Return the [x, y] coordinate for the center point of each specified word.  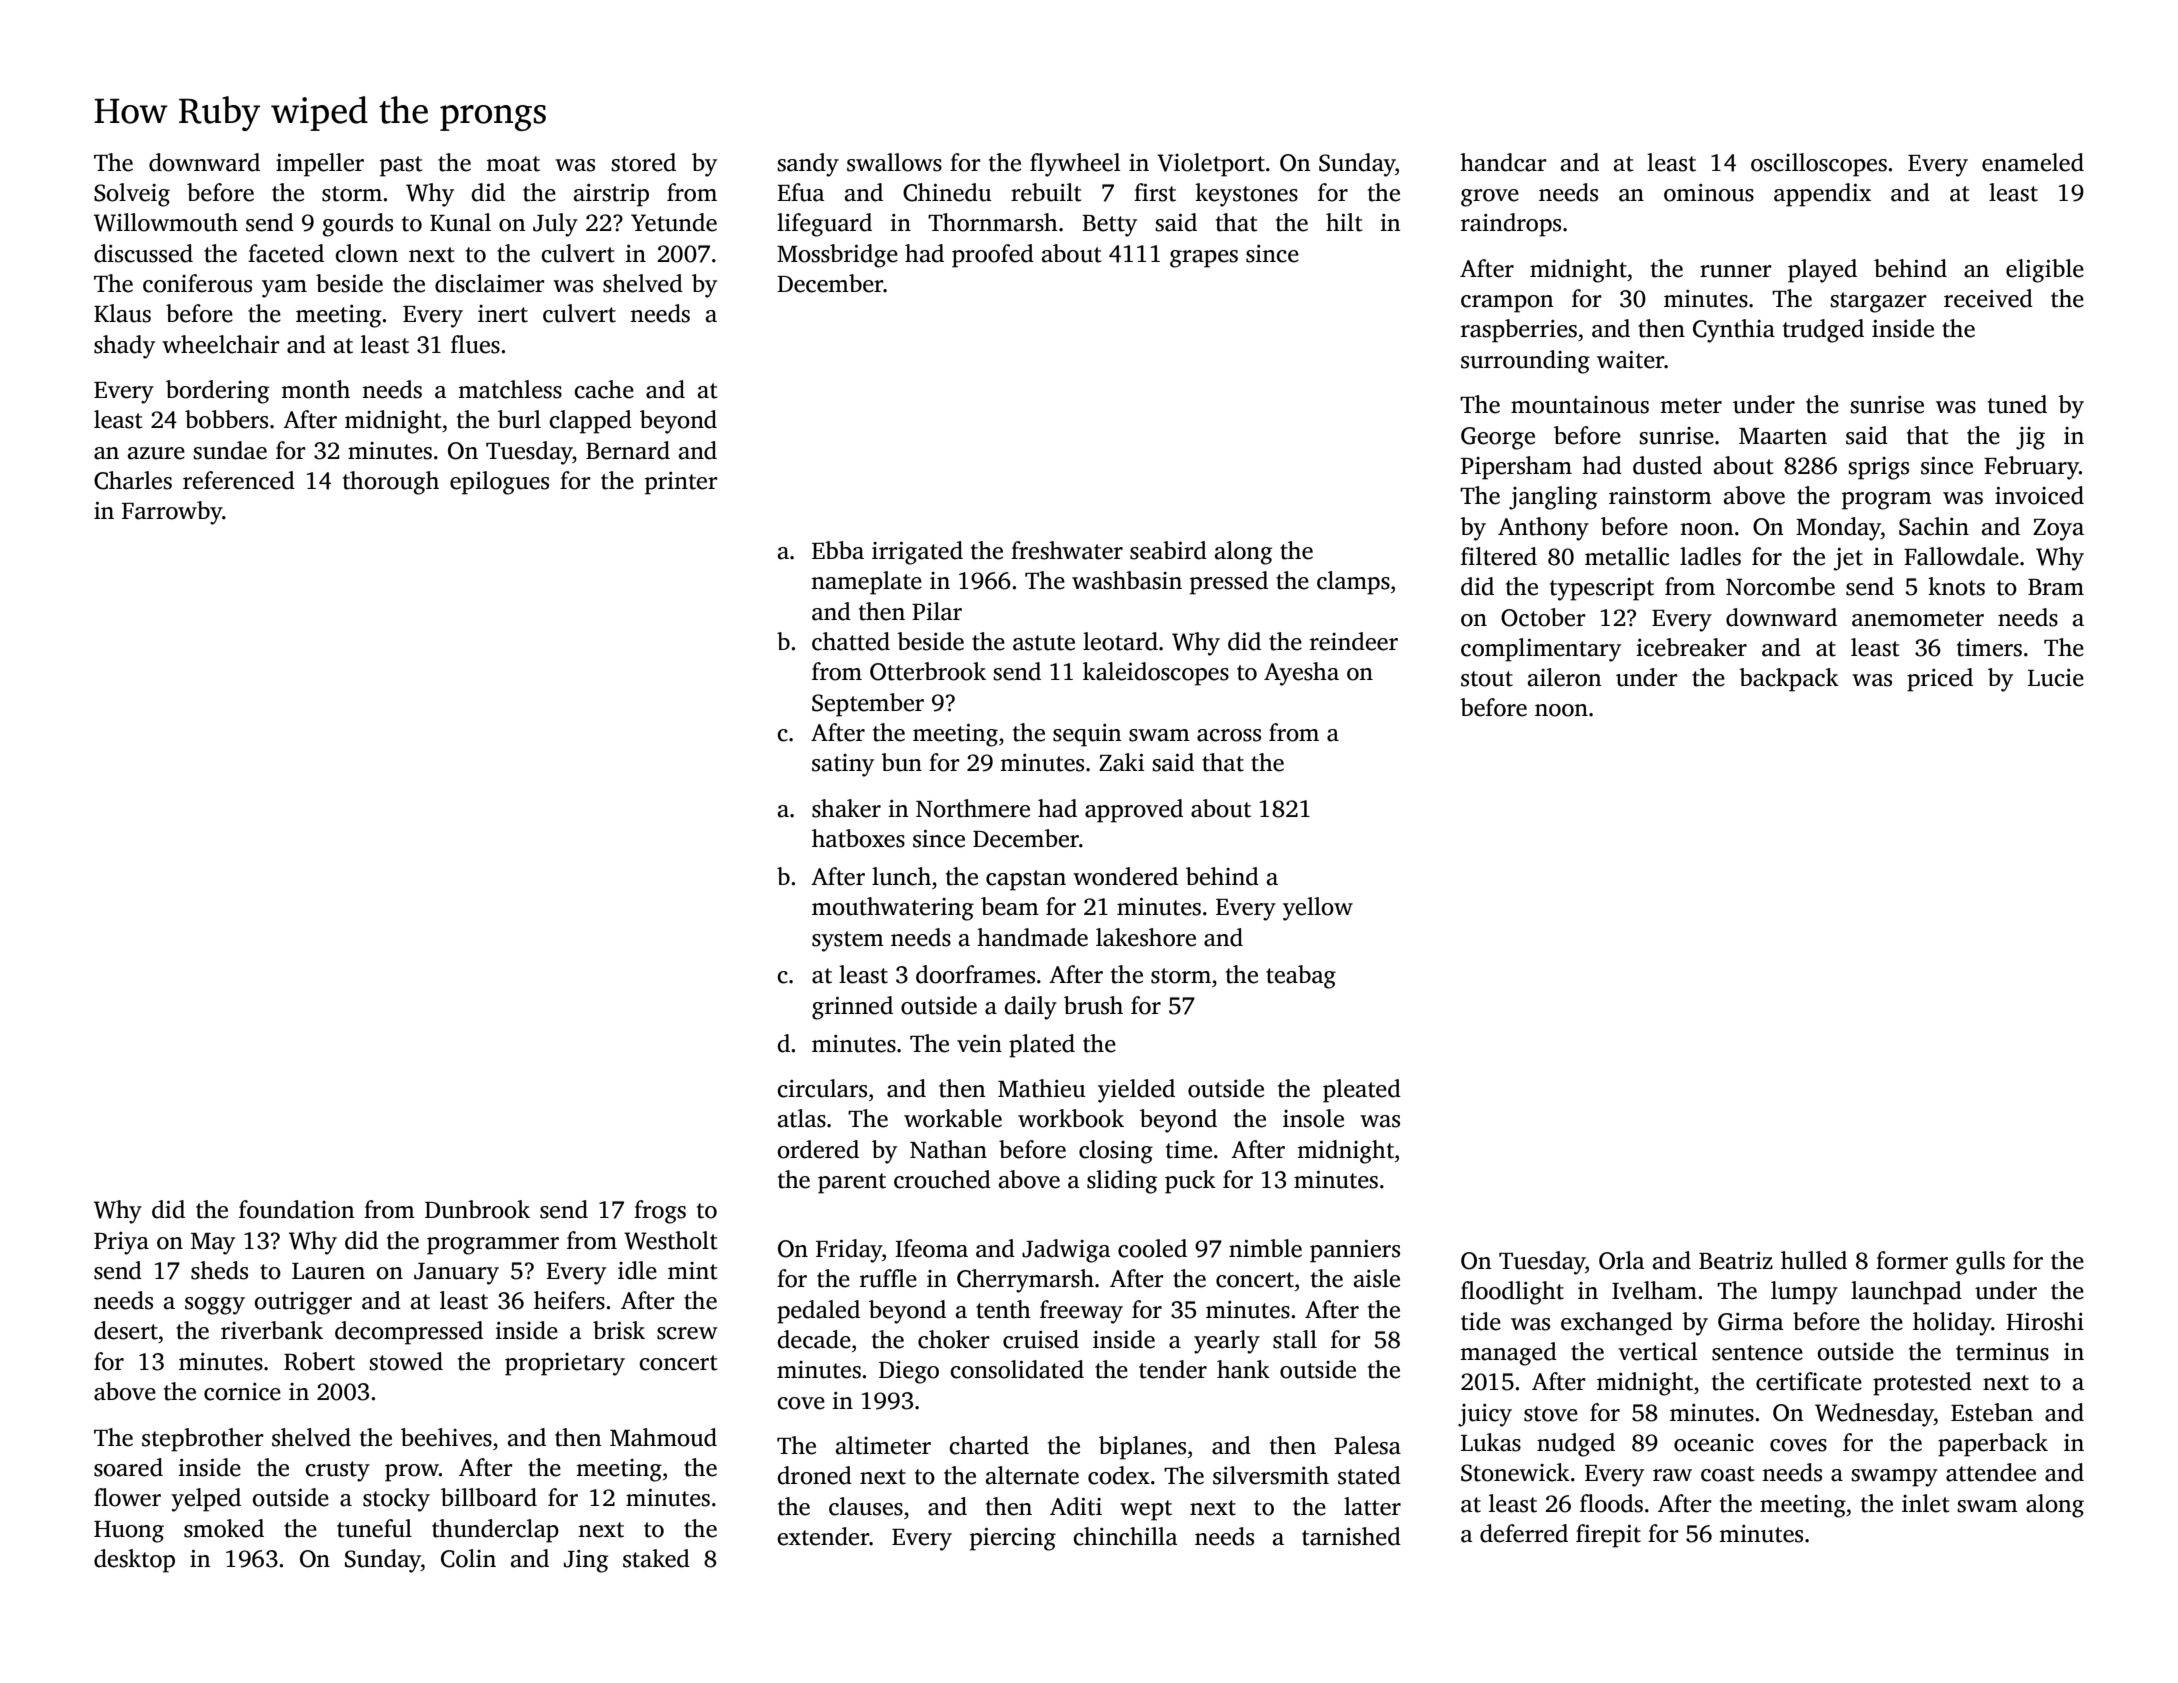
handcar [1503, 162]
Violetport [1211, 165]
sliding [1122, 1182]
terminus [2002, 1352]
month [315, 389]
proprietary [565, 1364]
